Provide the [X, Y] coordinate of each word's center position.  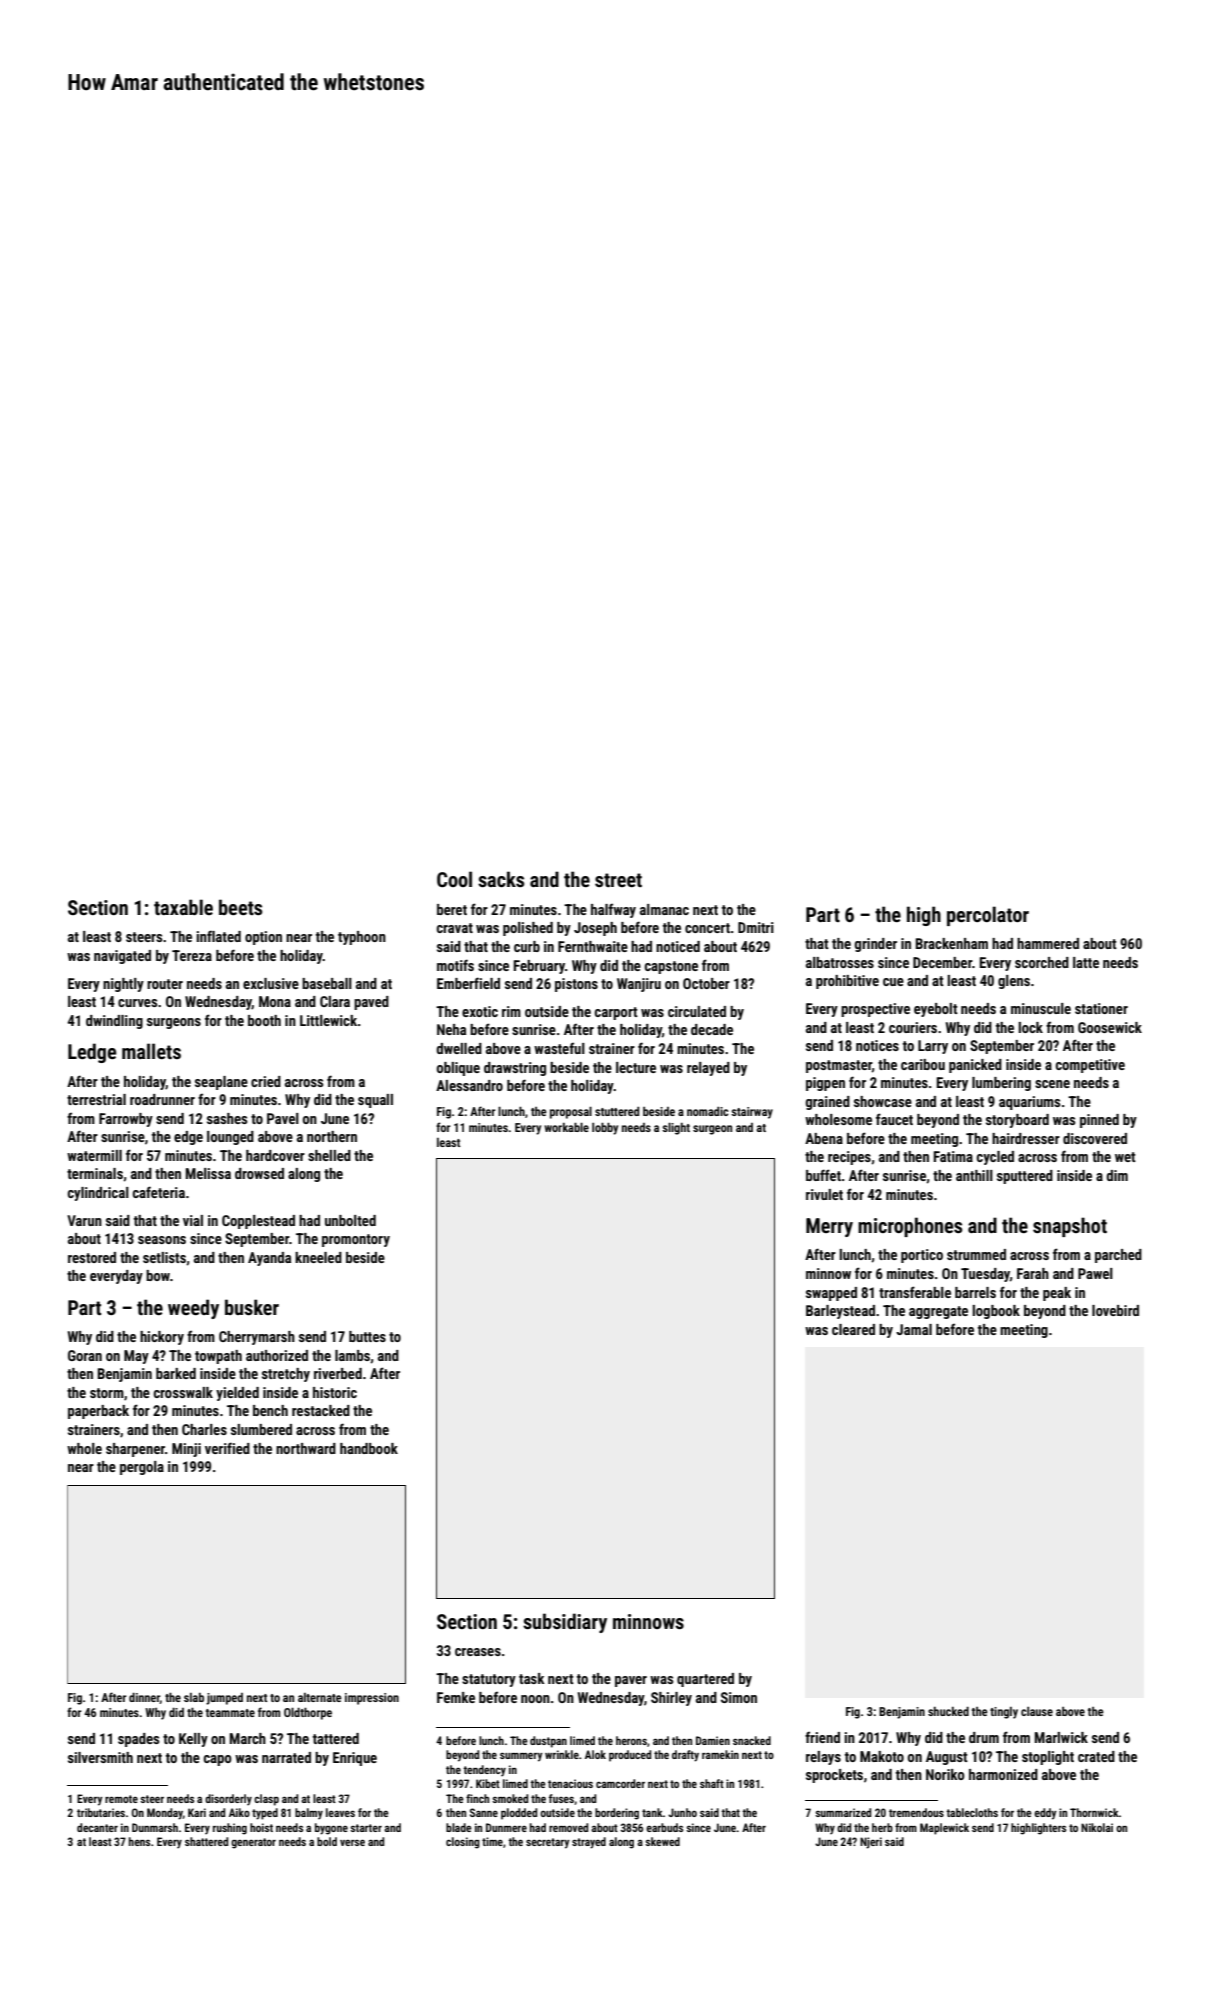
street [618, 880]
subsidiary [565, 1623]
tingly [1004, 1713]
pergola [142, 1468]
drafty [685, 1756]
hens [139, 1841]
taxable [183, 907]
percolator [988, 916]
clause [1037, 1711]
